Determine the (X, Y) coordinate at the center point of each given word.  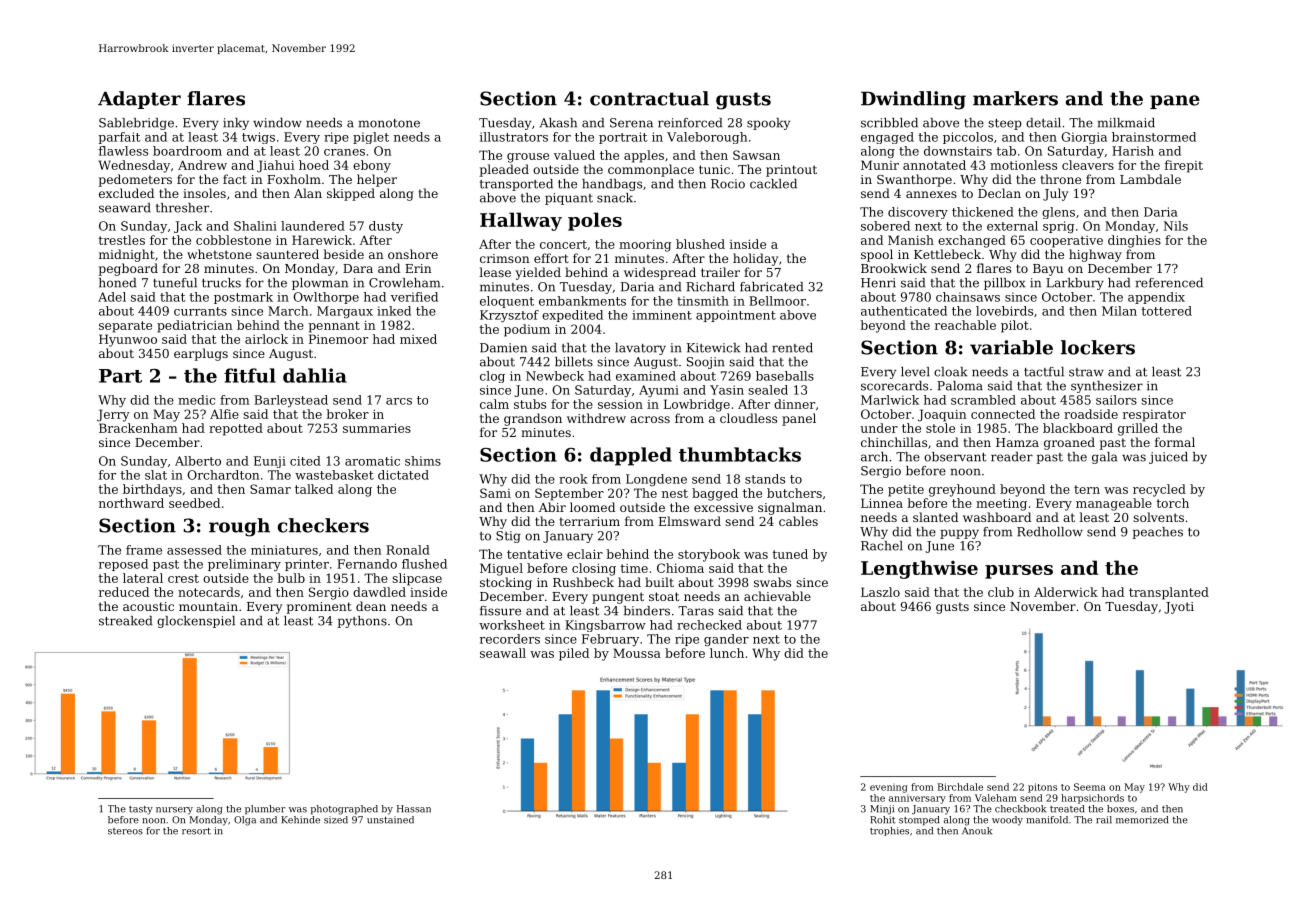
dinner (794, 404)
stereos (125, 831)
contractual (649, 98)
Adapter (139, 100)
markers (1015, 98)
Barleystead (291, 401)
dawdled (379, 592)
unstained (390, 820)
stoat (664, 596)
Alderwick (1066, 592)
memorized (1142, 820)
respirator (1154, 416)
